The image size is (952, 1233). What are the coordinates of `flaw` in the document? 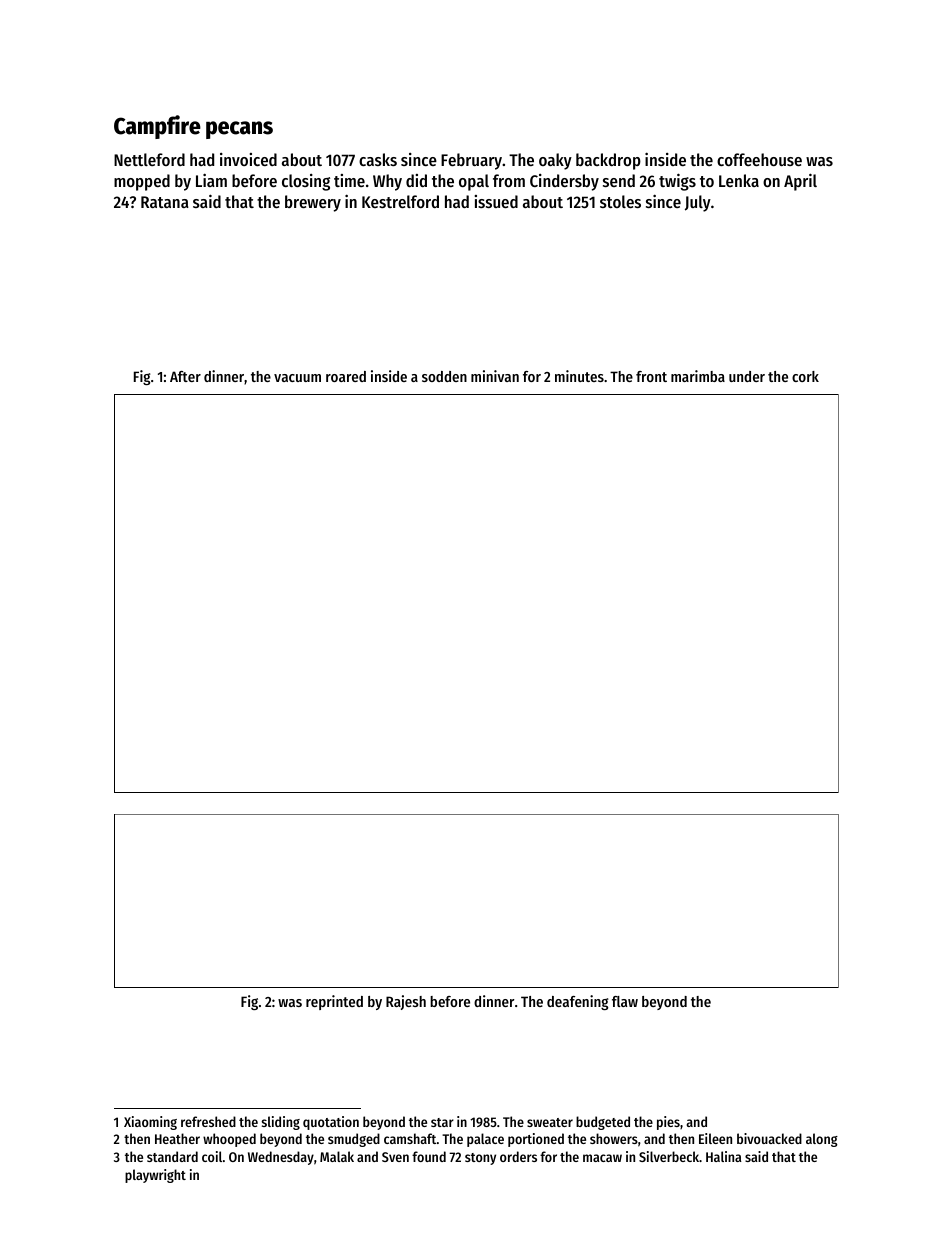 It's located at (625, 1001).
